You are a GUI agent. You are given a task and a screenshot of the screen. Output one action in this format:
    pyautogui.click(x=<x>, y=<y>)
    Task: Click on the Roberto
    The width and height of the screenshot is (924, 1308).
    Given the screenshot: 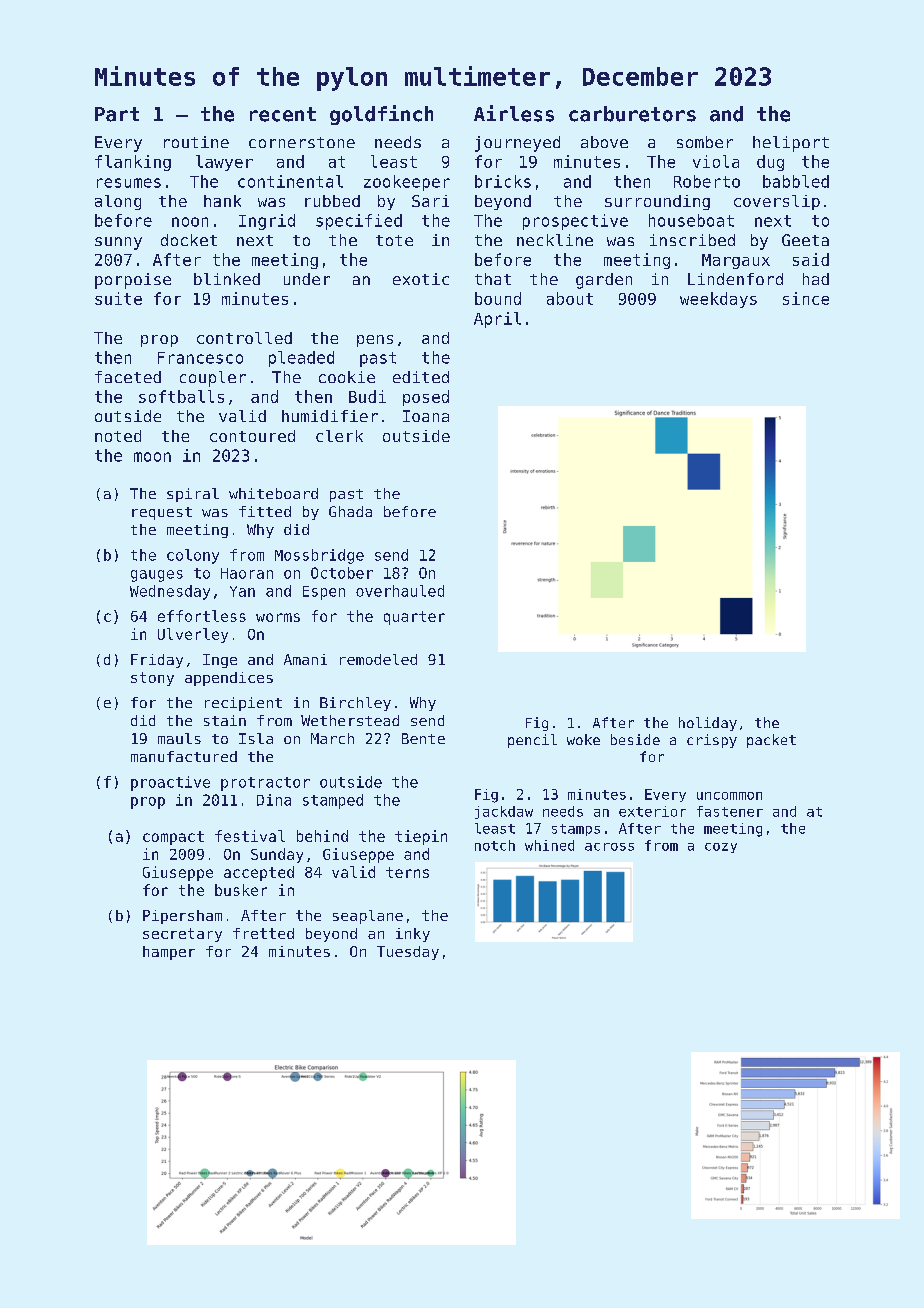 What is the action you would take?
    pyautogui.click(x=707, y=181)
